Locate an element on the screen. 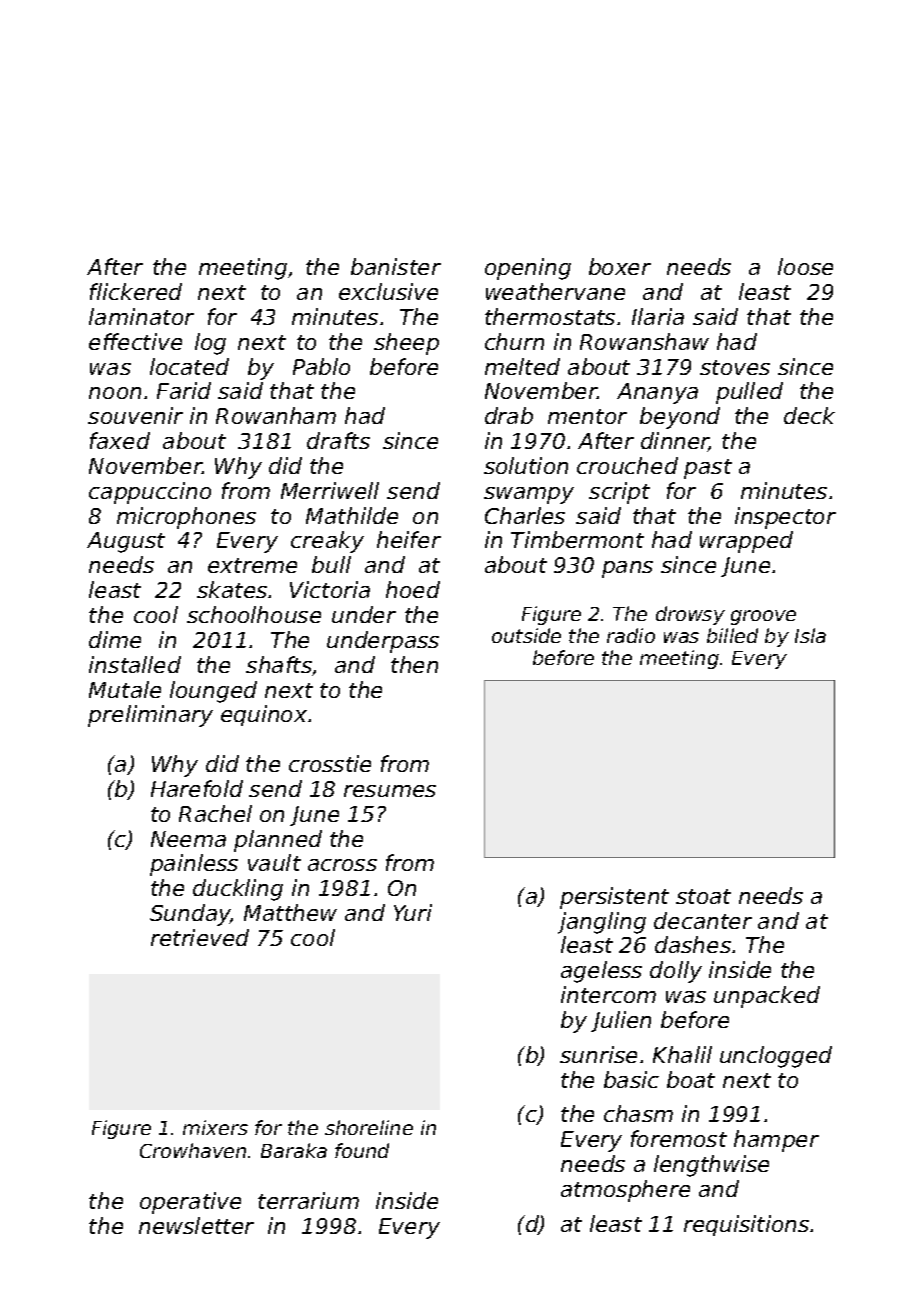  dolly is located at coordinates (676, 972).
